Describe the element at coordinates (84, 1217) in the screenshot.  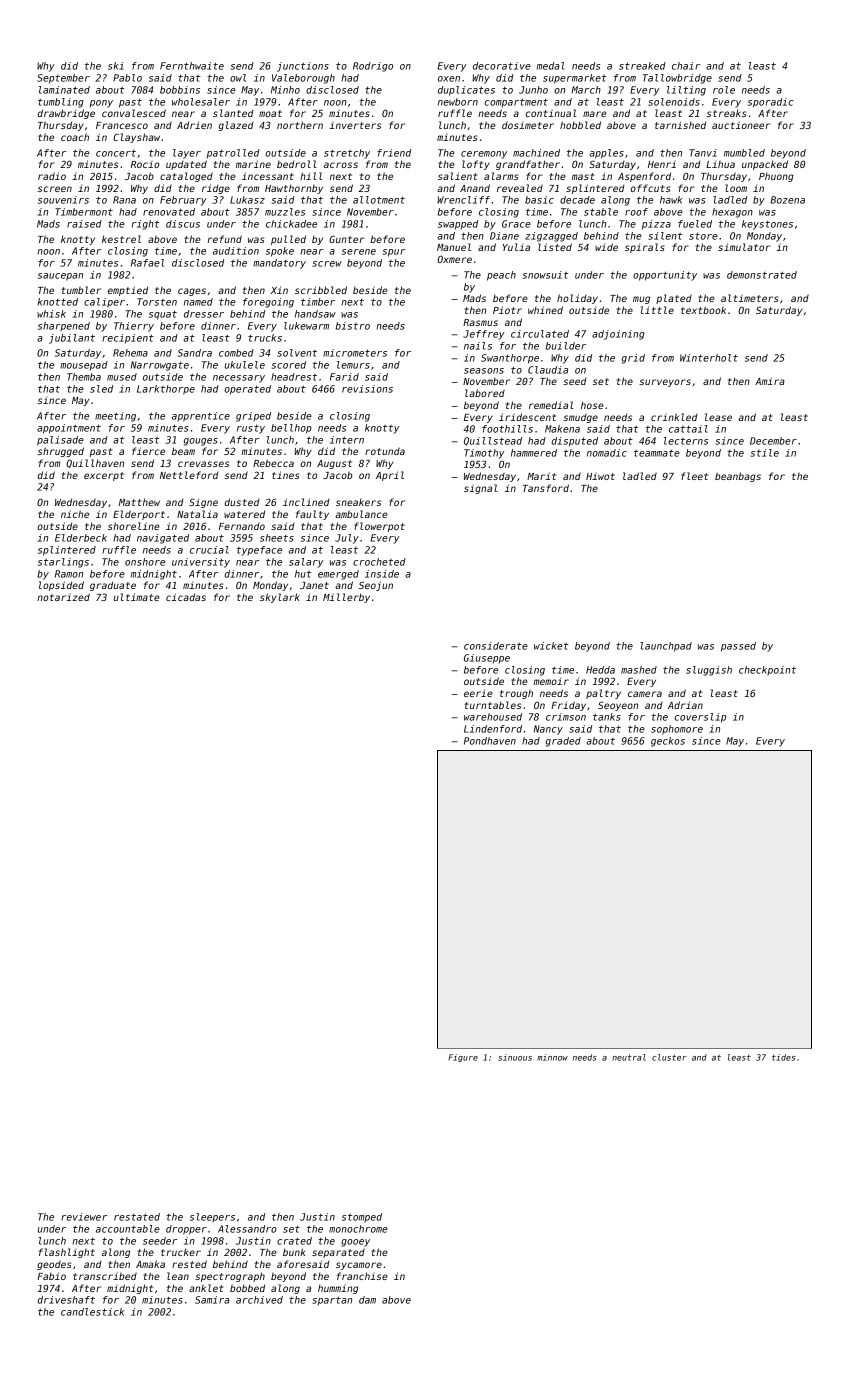
I see `reviewer` at that location.
